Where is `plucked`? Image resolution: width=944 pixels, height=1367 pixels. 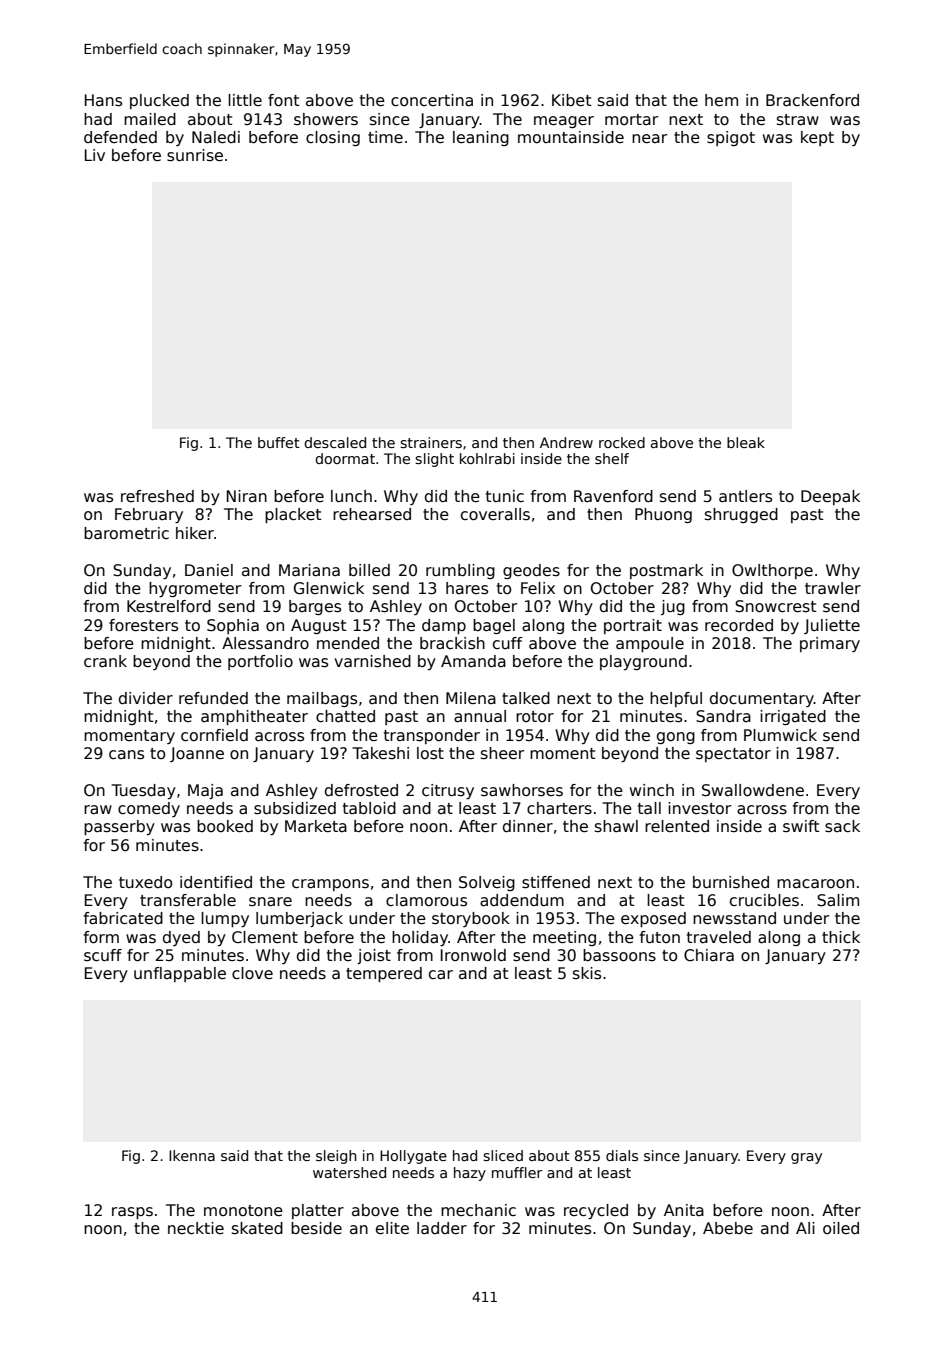 plucked is located at coordinates (159, 101).
